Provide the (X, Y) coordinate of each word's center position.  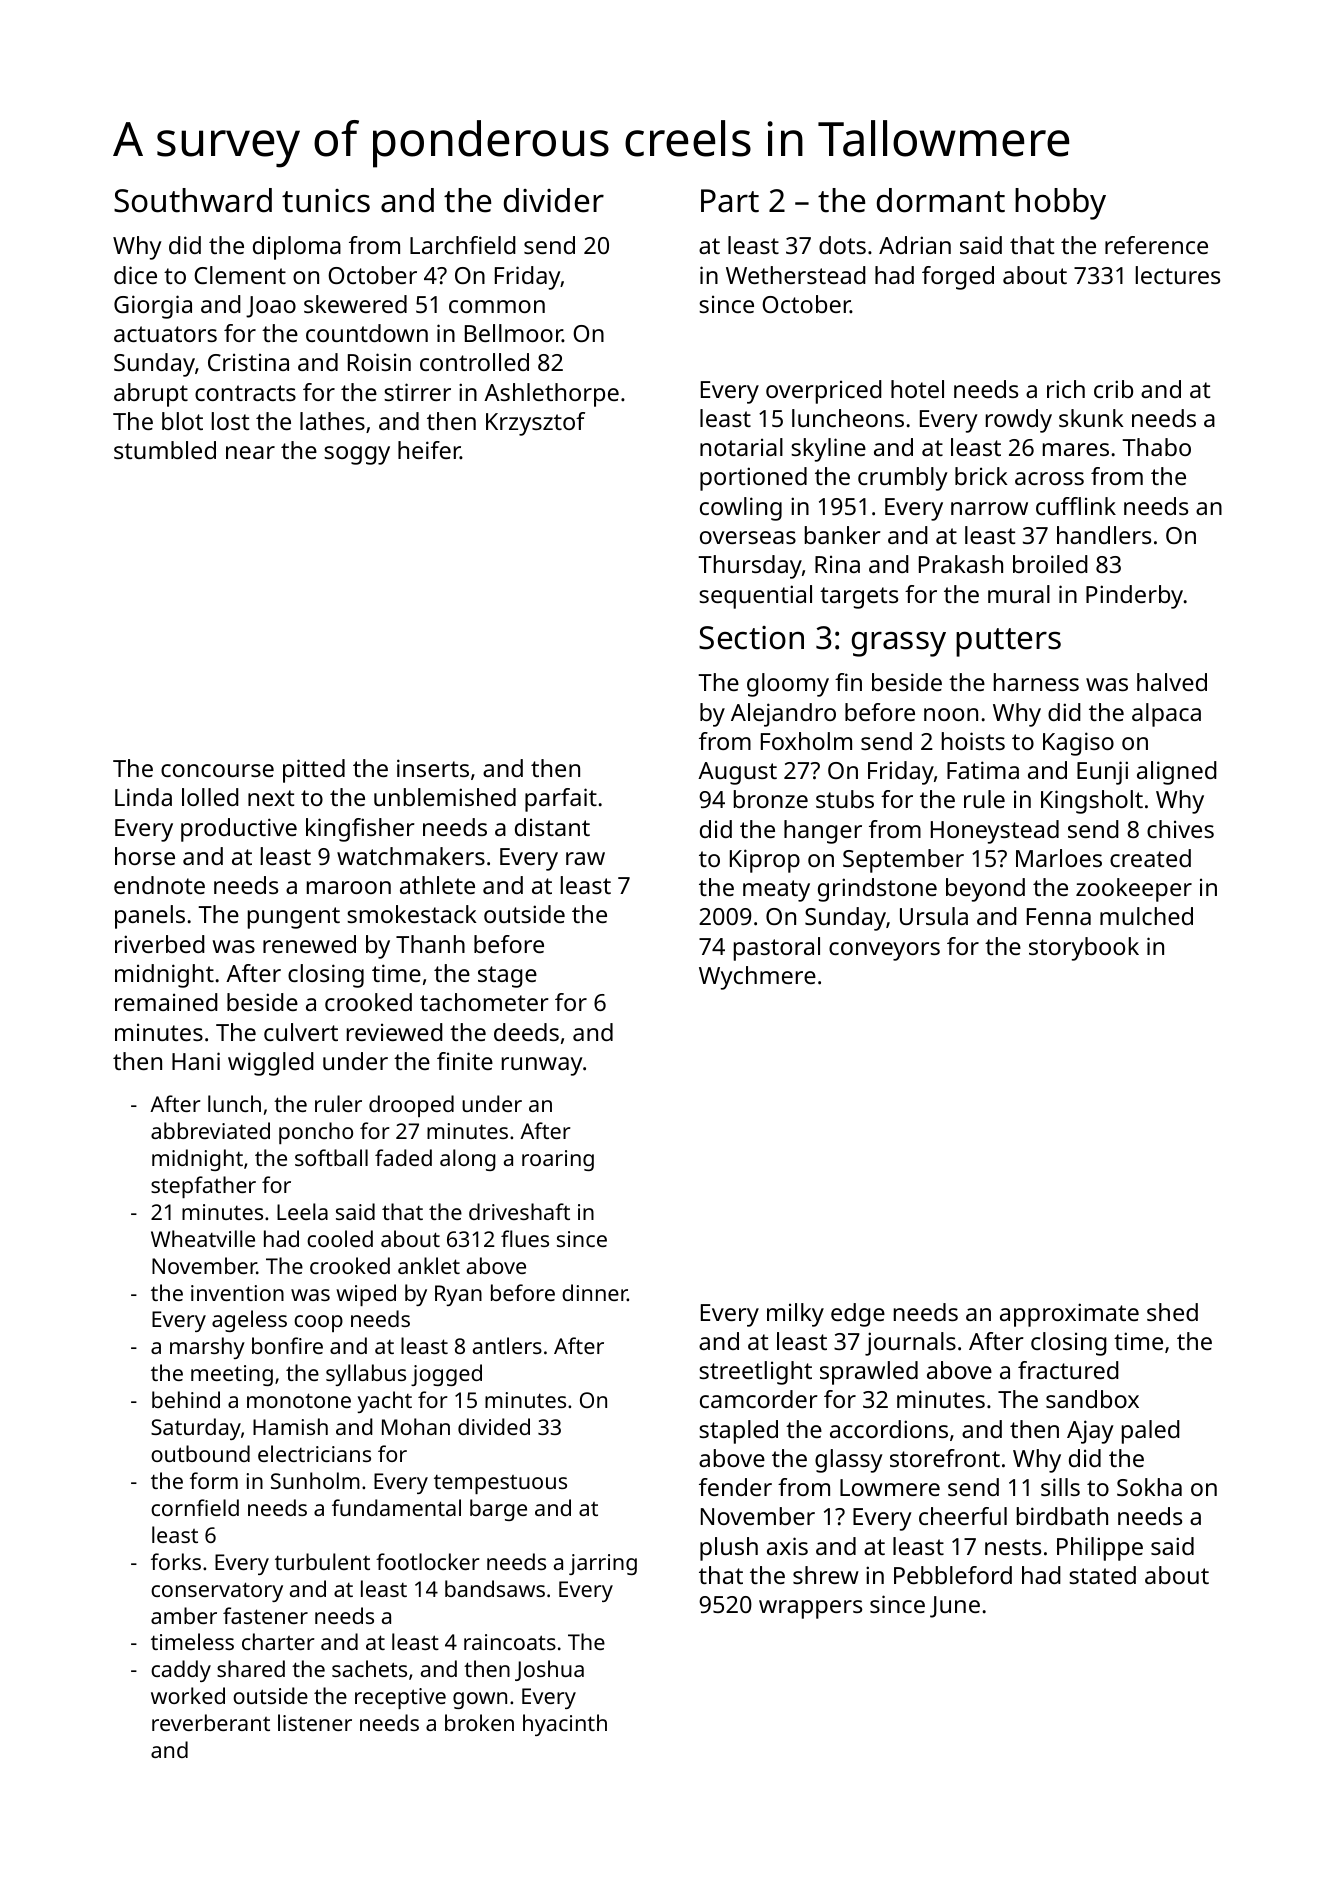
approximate (1069, 1315)
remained (166, 1002)
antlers (507, 1345)
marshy (207, 1348)
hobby (1060, 204)
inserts (433, 768)
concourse (217, 770)
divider (554, 200)
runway (542, 1066)
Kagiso (1078, 744)
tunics (326, 201)
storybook (1084, 949)
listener (315, 1722)
